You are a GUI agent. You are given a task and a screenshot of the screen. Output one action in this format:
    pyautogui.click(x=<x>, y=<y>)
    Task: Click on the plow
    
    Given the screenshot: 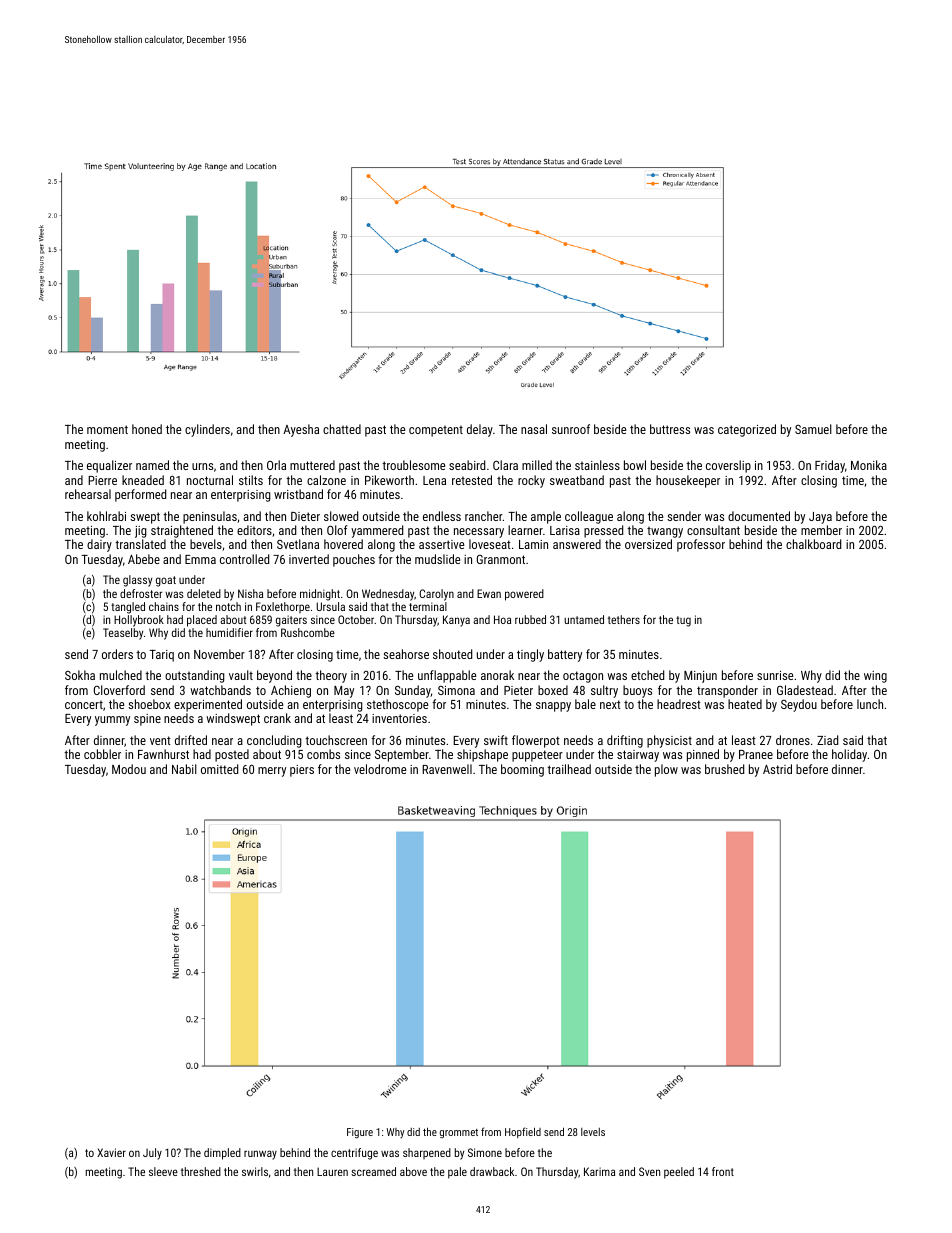 What is the action you would take?
    pyautogui.click(x=666, y=770)
